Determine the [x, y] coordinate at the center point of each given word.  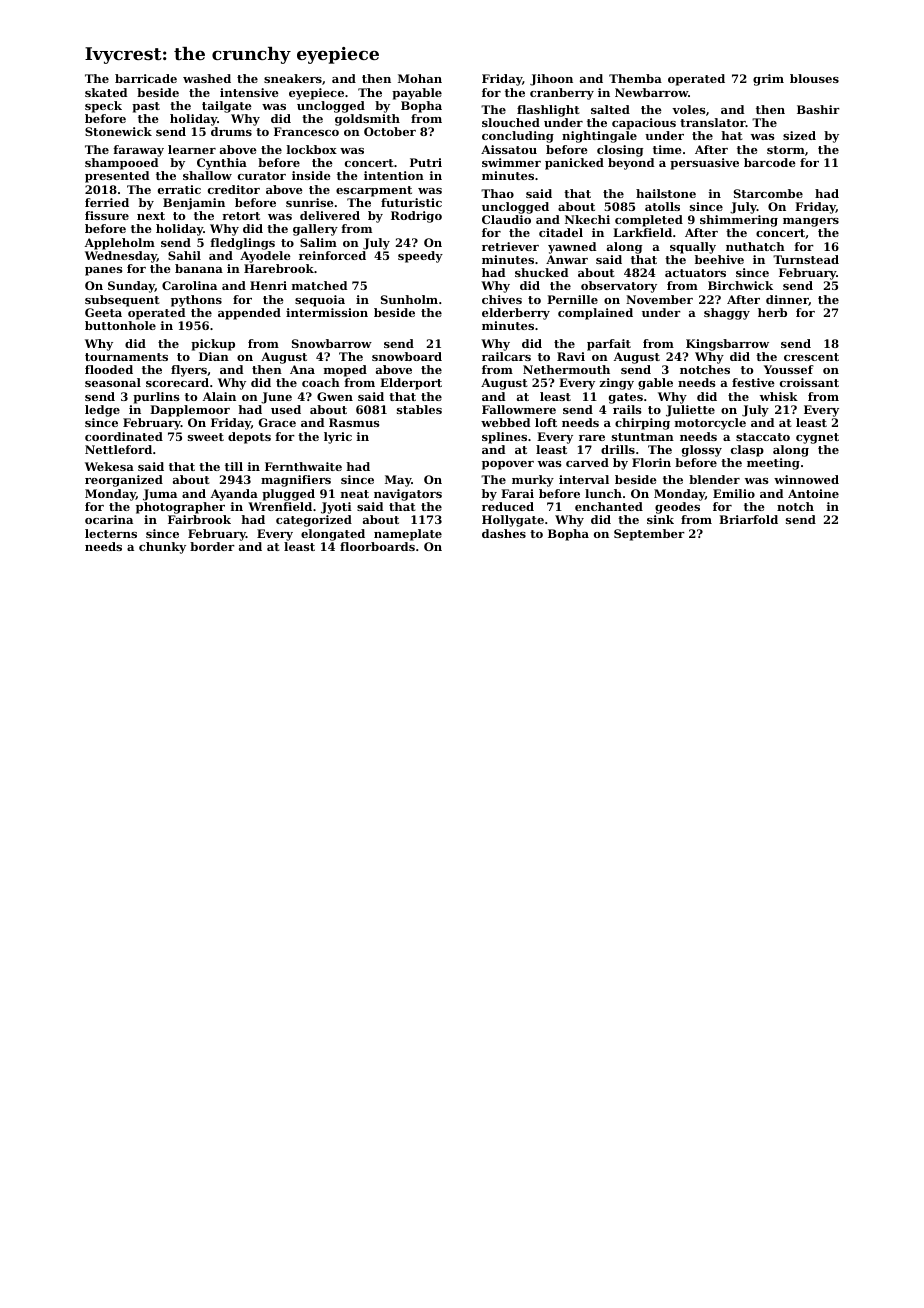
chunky [162, 548]
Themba [635, 78]
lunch [603, 493]
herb [772, 312]
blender [714, 479]
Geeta [103, 312]
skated [106, 92]
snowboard [407, 356]
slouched [511, 122]
